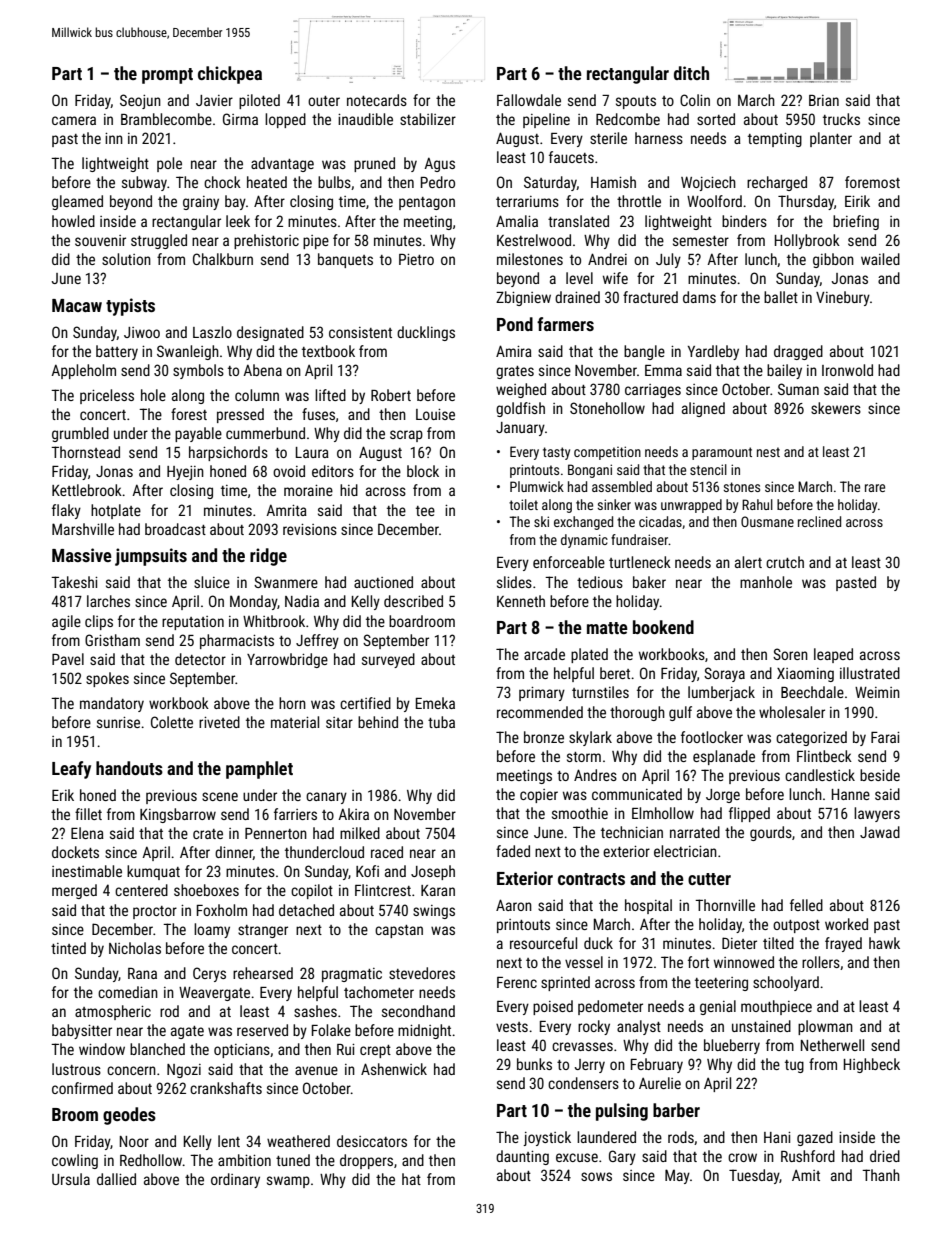 This screenshot has height=1233, width=952. I want to click on semester, so click(701, 241).
